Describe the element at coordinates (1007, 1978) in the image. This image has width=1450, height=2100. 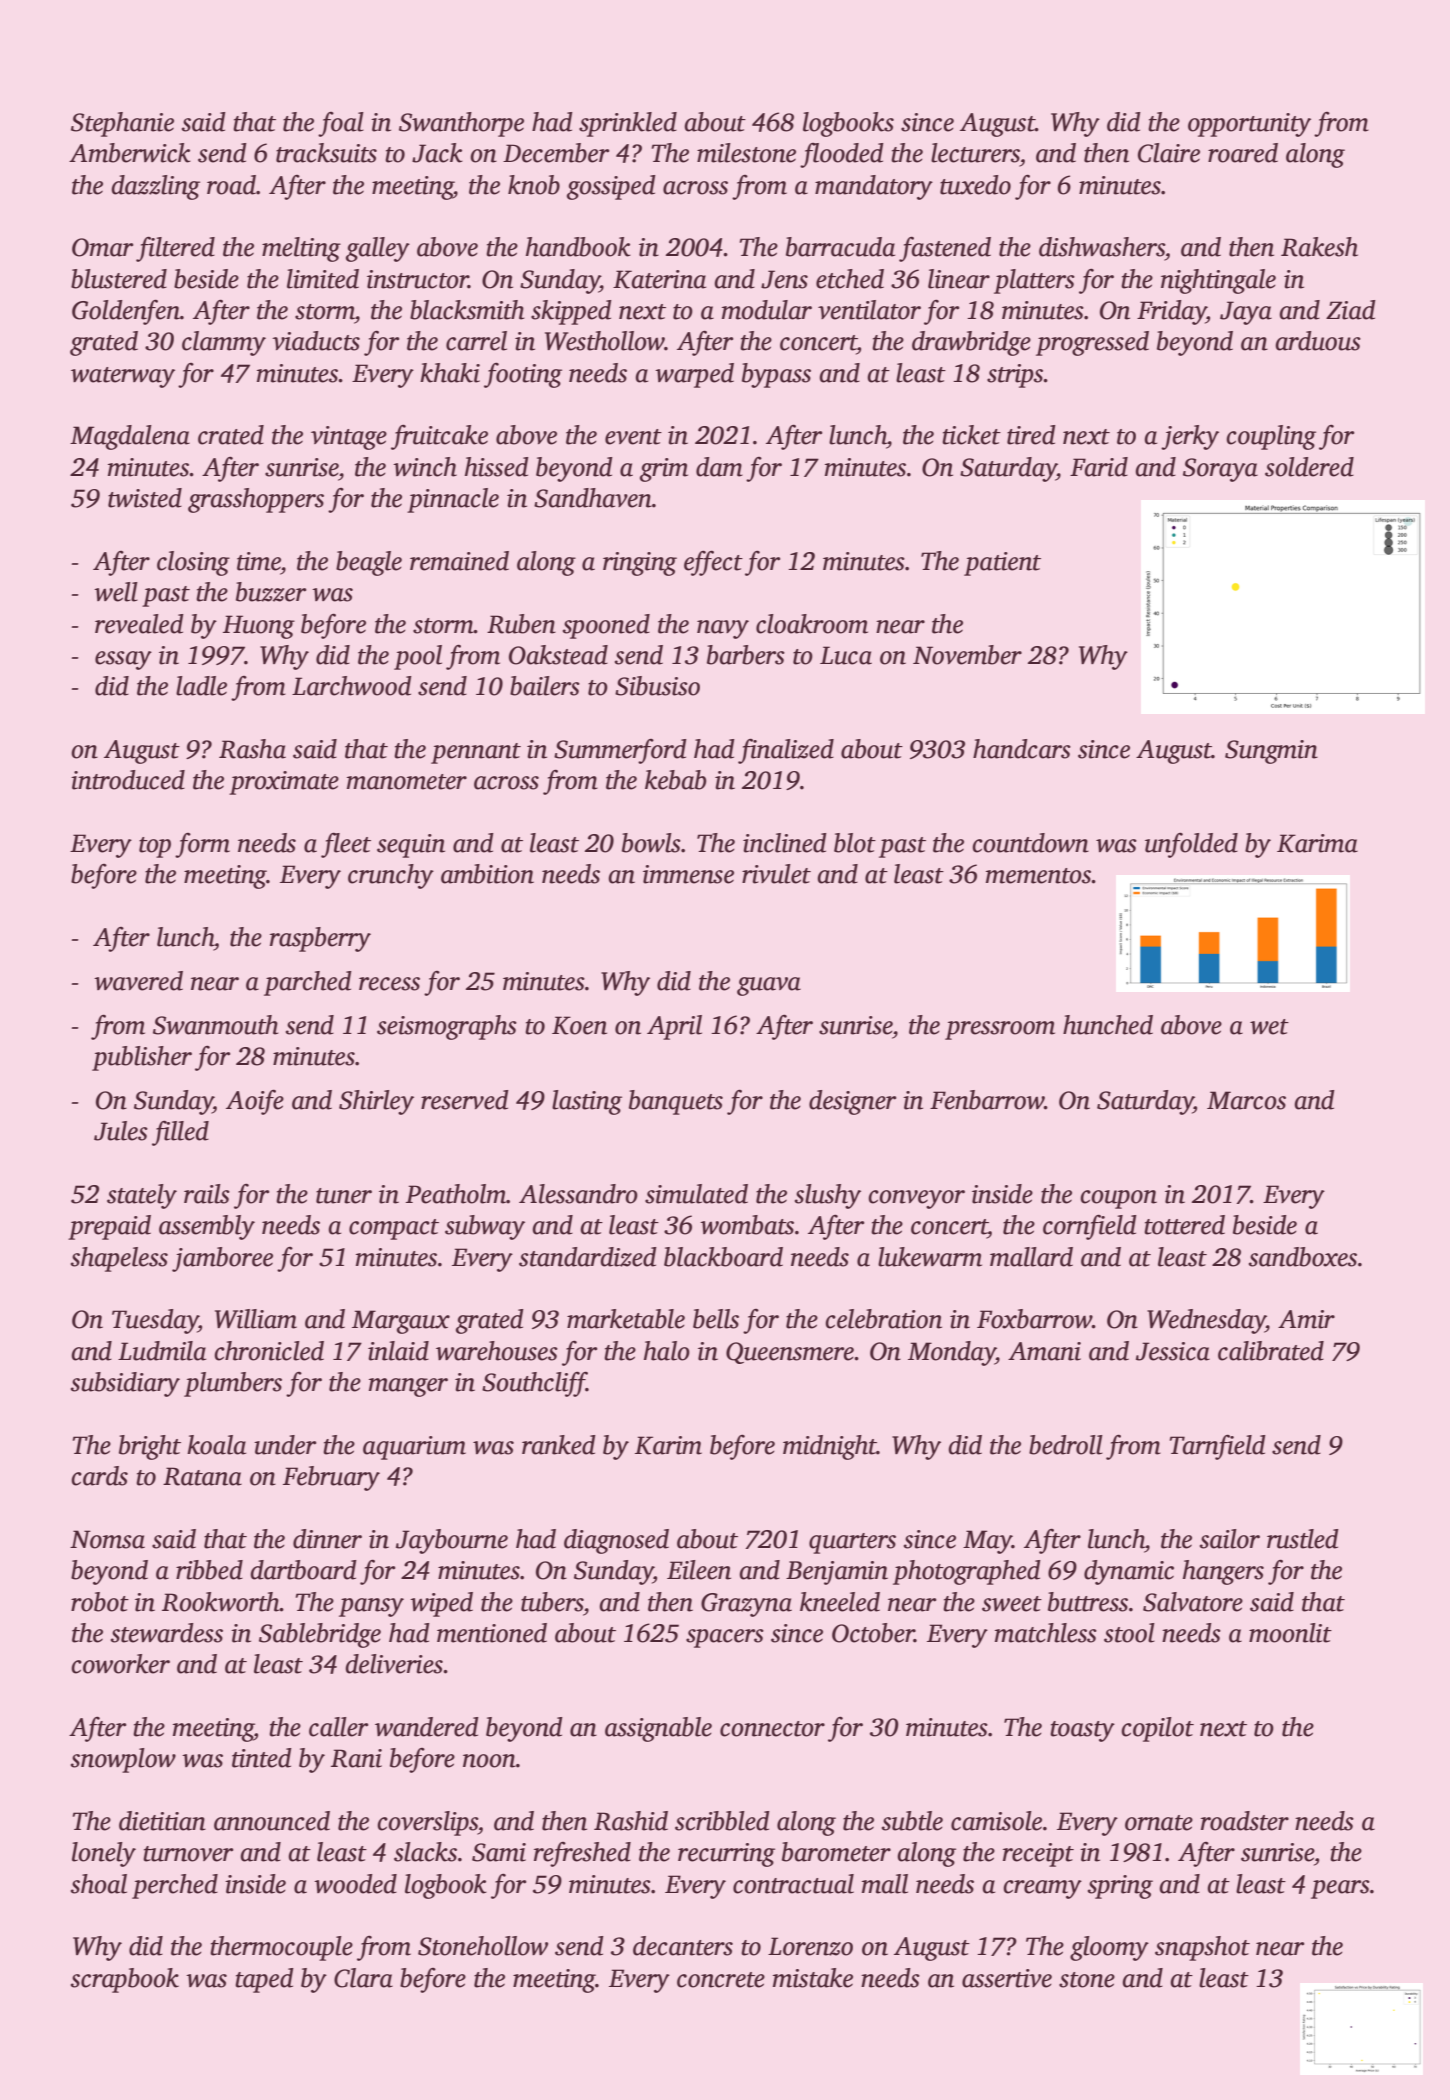
I see `assertive` at that location.
